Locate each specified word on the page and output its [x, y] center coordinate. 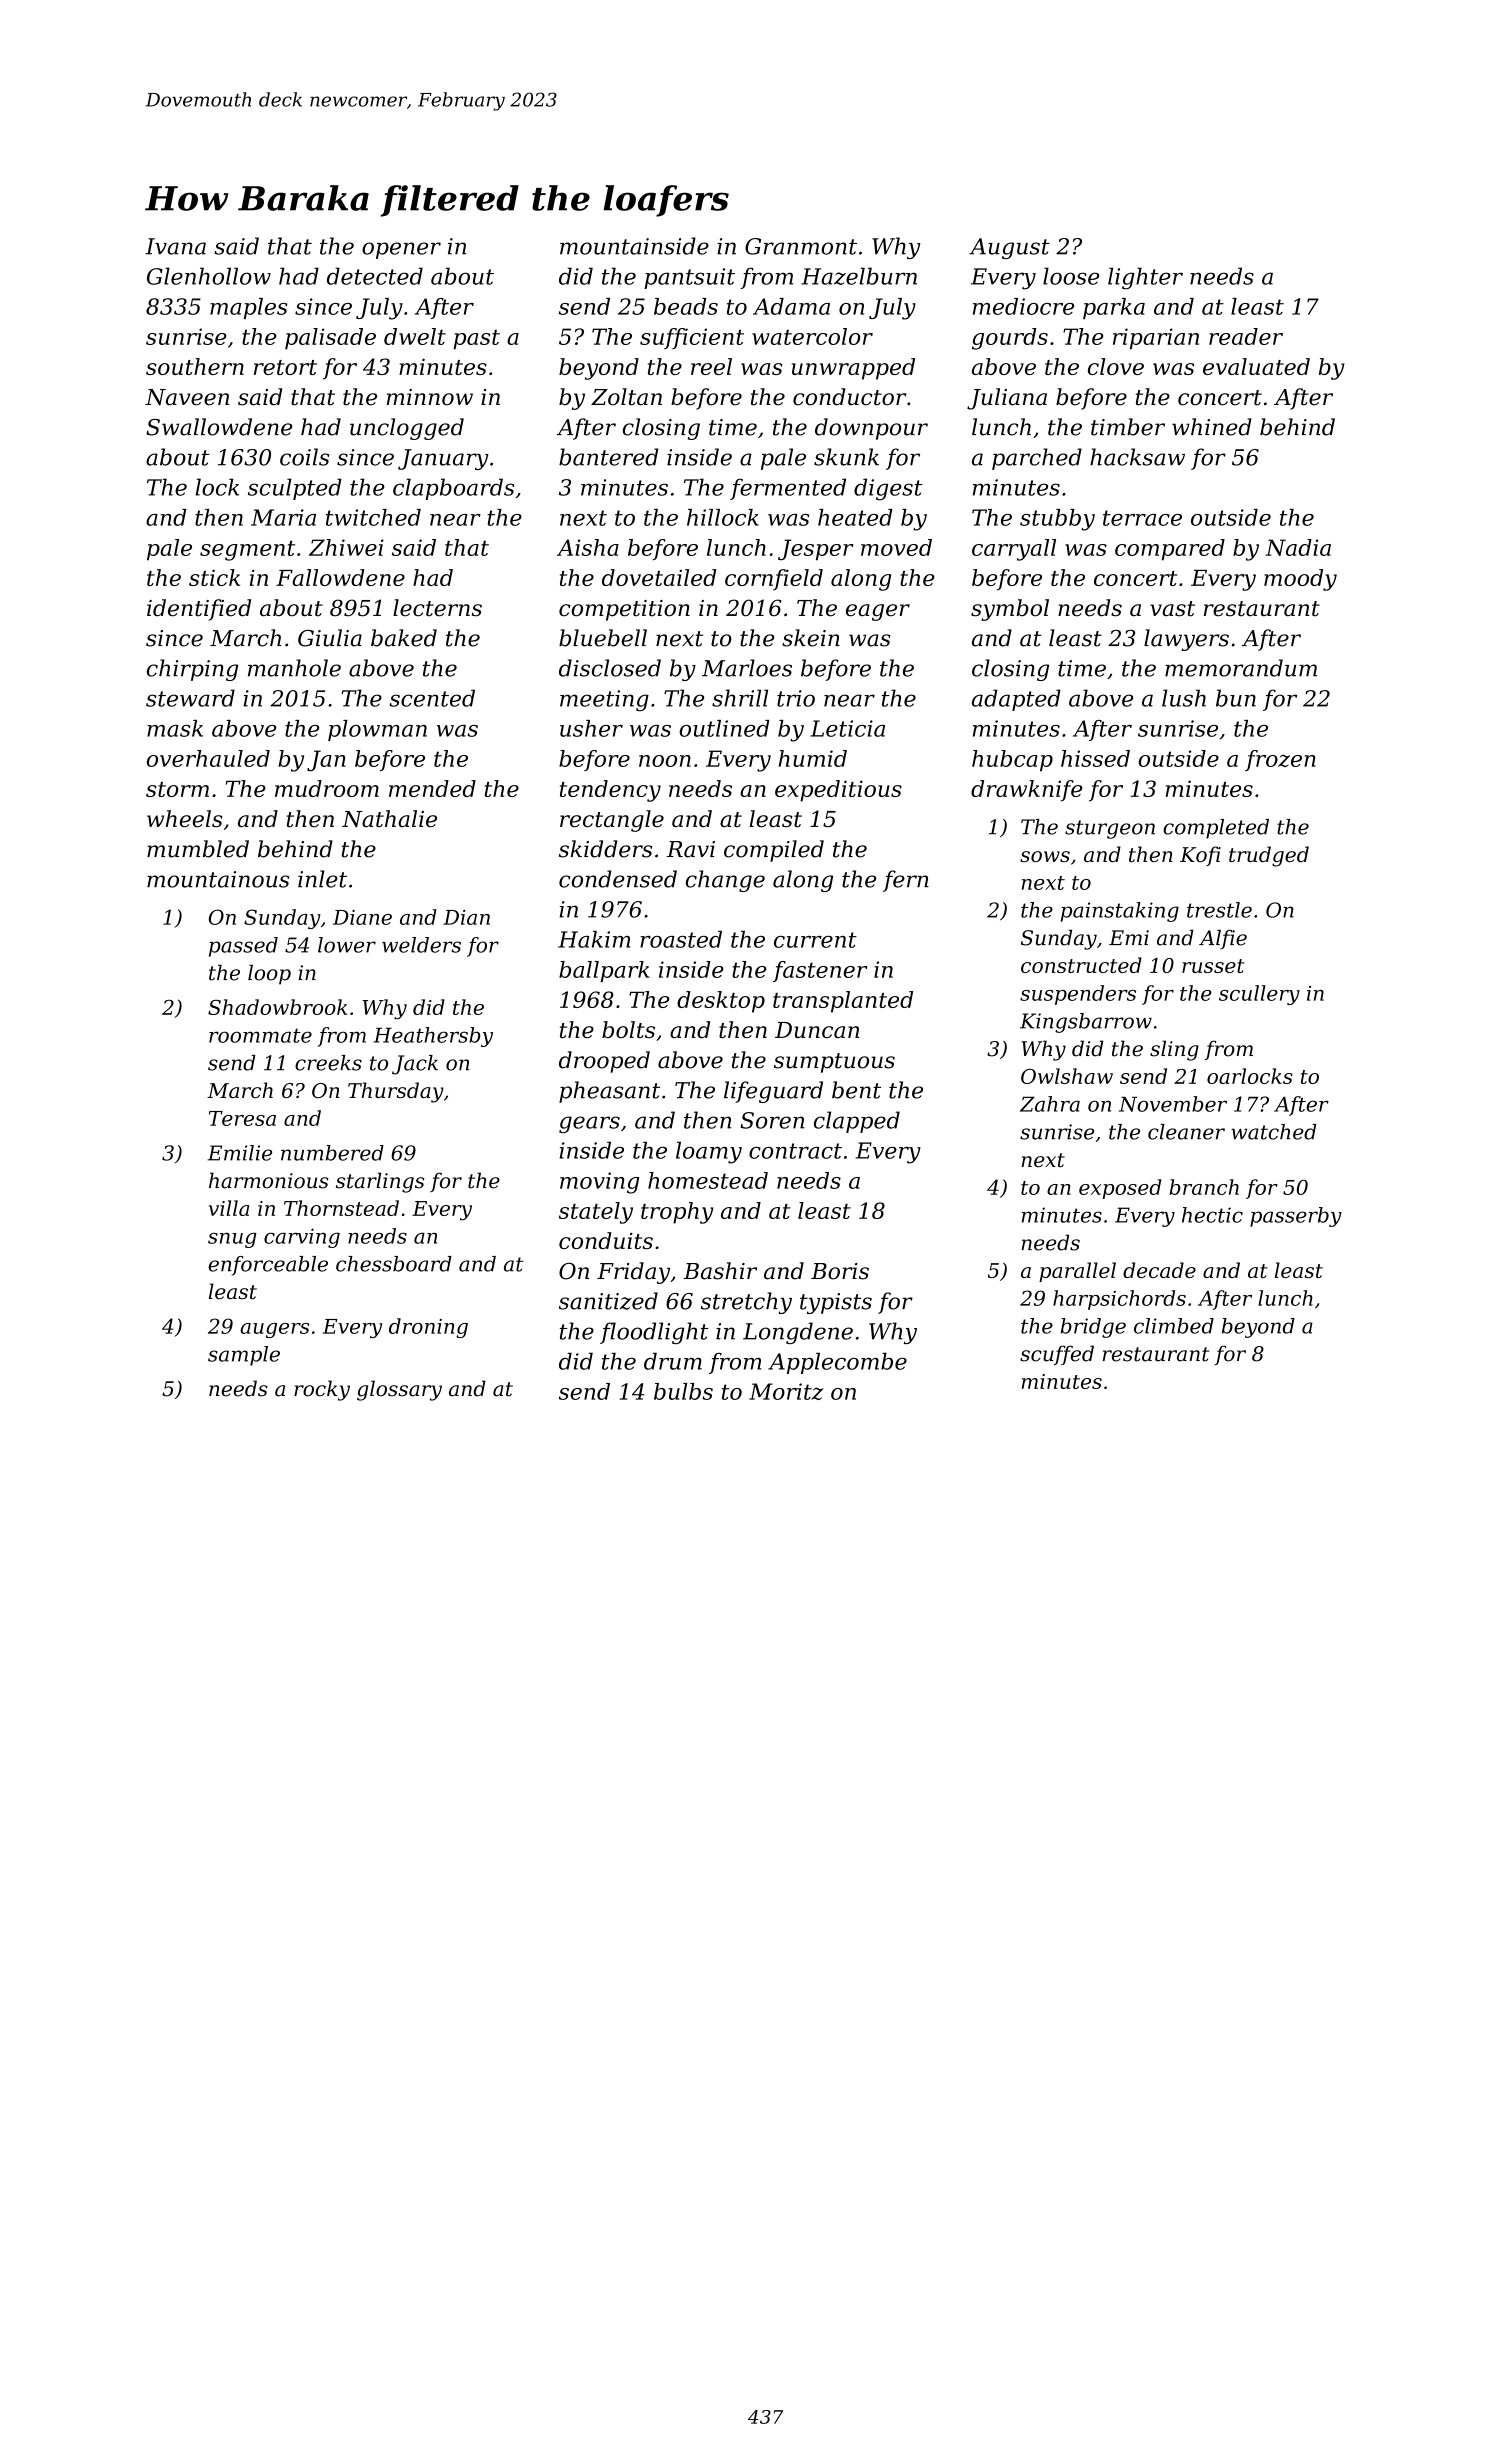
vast [1172, 609]
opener [401, 250]
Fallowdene [340, 577]
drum [673, 1361]
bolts [628, 1029]
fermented [788, 489]
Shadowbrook [277, 1007]
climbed [1174, 1326]
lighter [1145, 278]
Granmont [801, 246]
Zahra [1050, 1104]
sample [244, 1356]
